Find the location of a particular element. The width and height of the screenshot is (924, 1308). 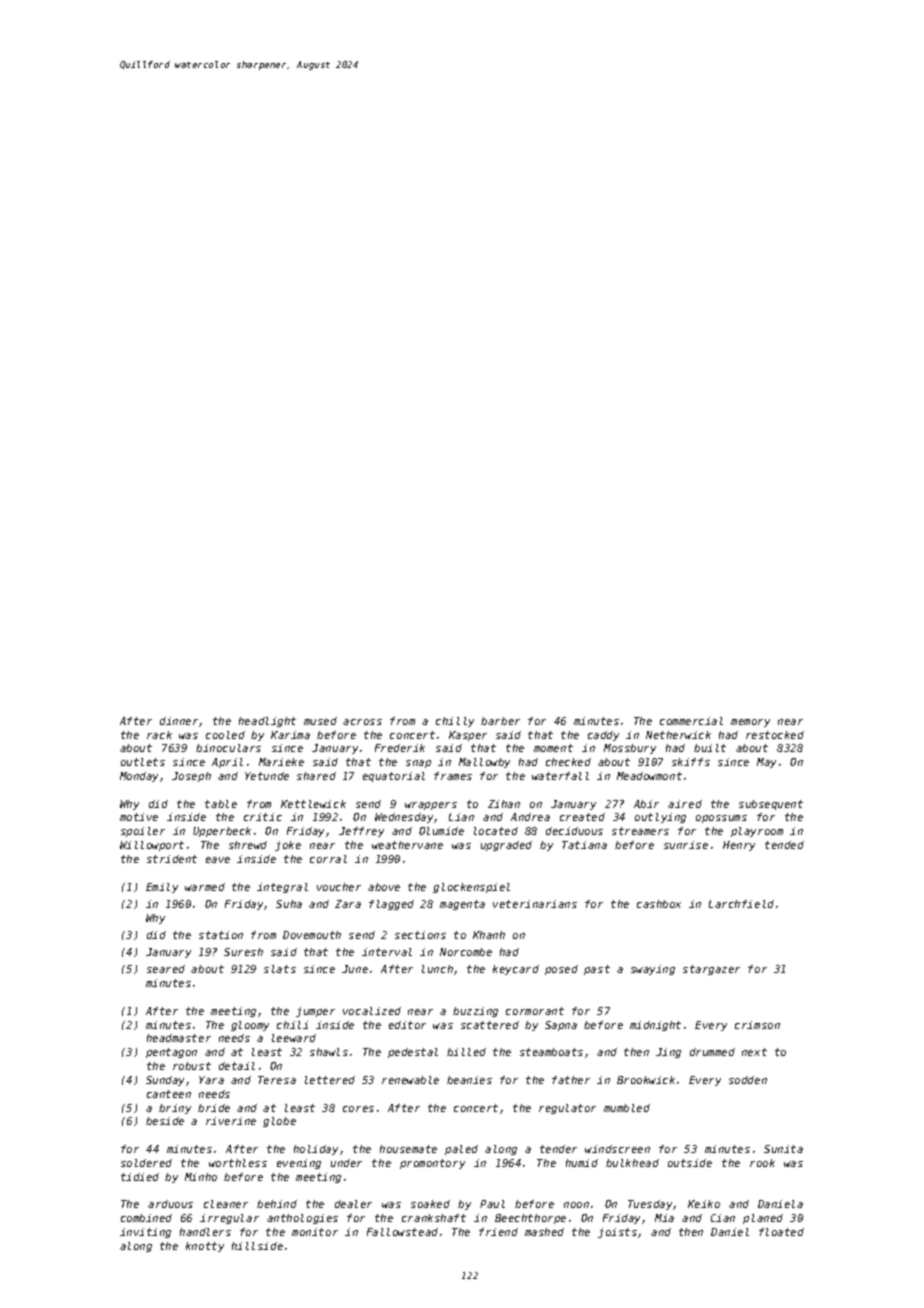

canteen is located at coordinates (169, 1094).
